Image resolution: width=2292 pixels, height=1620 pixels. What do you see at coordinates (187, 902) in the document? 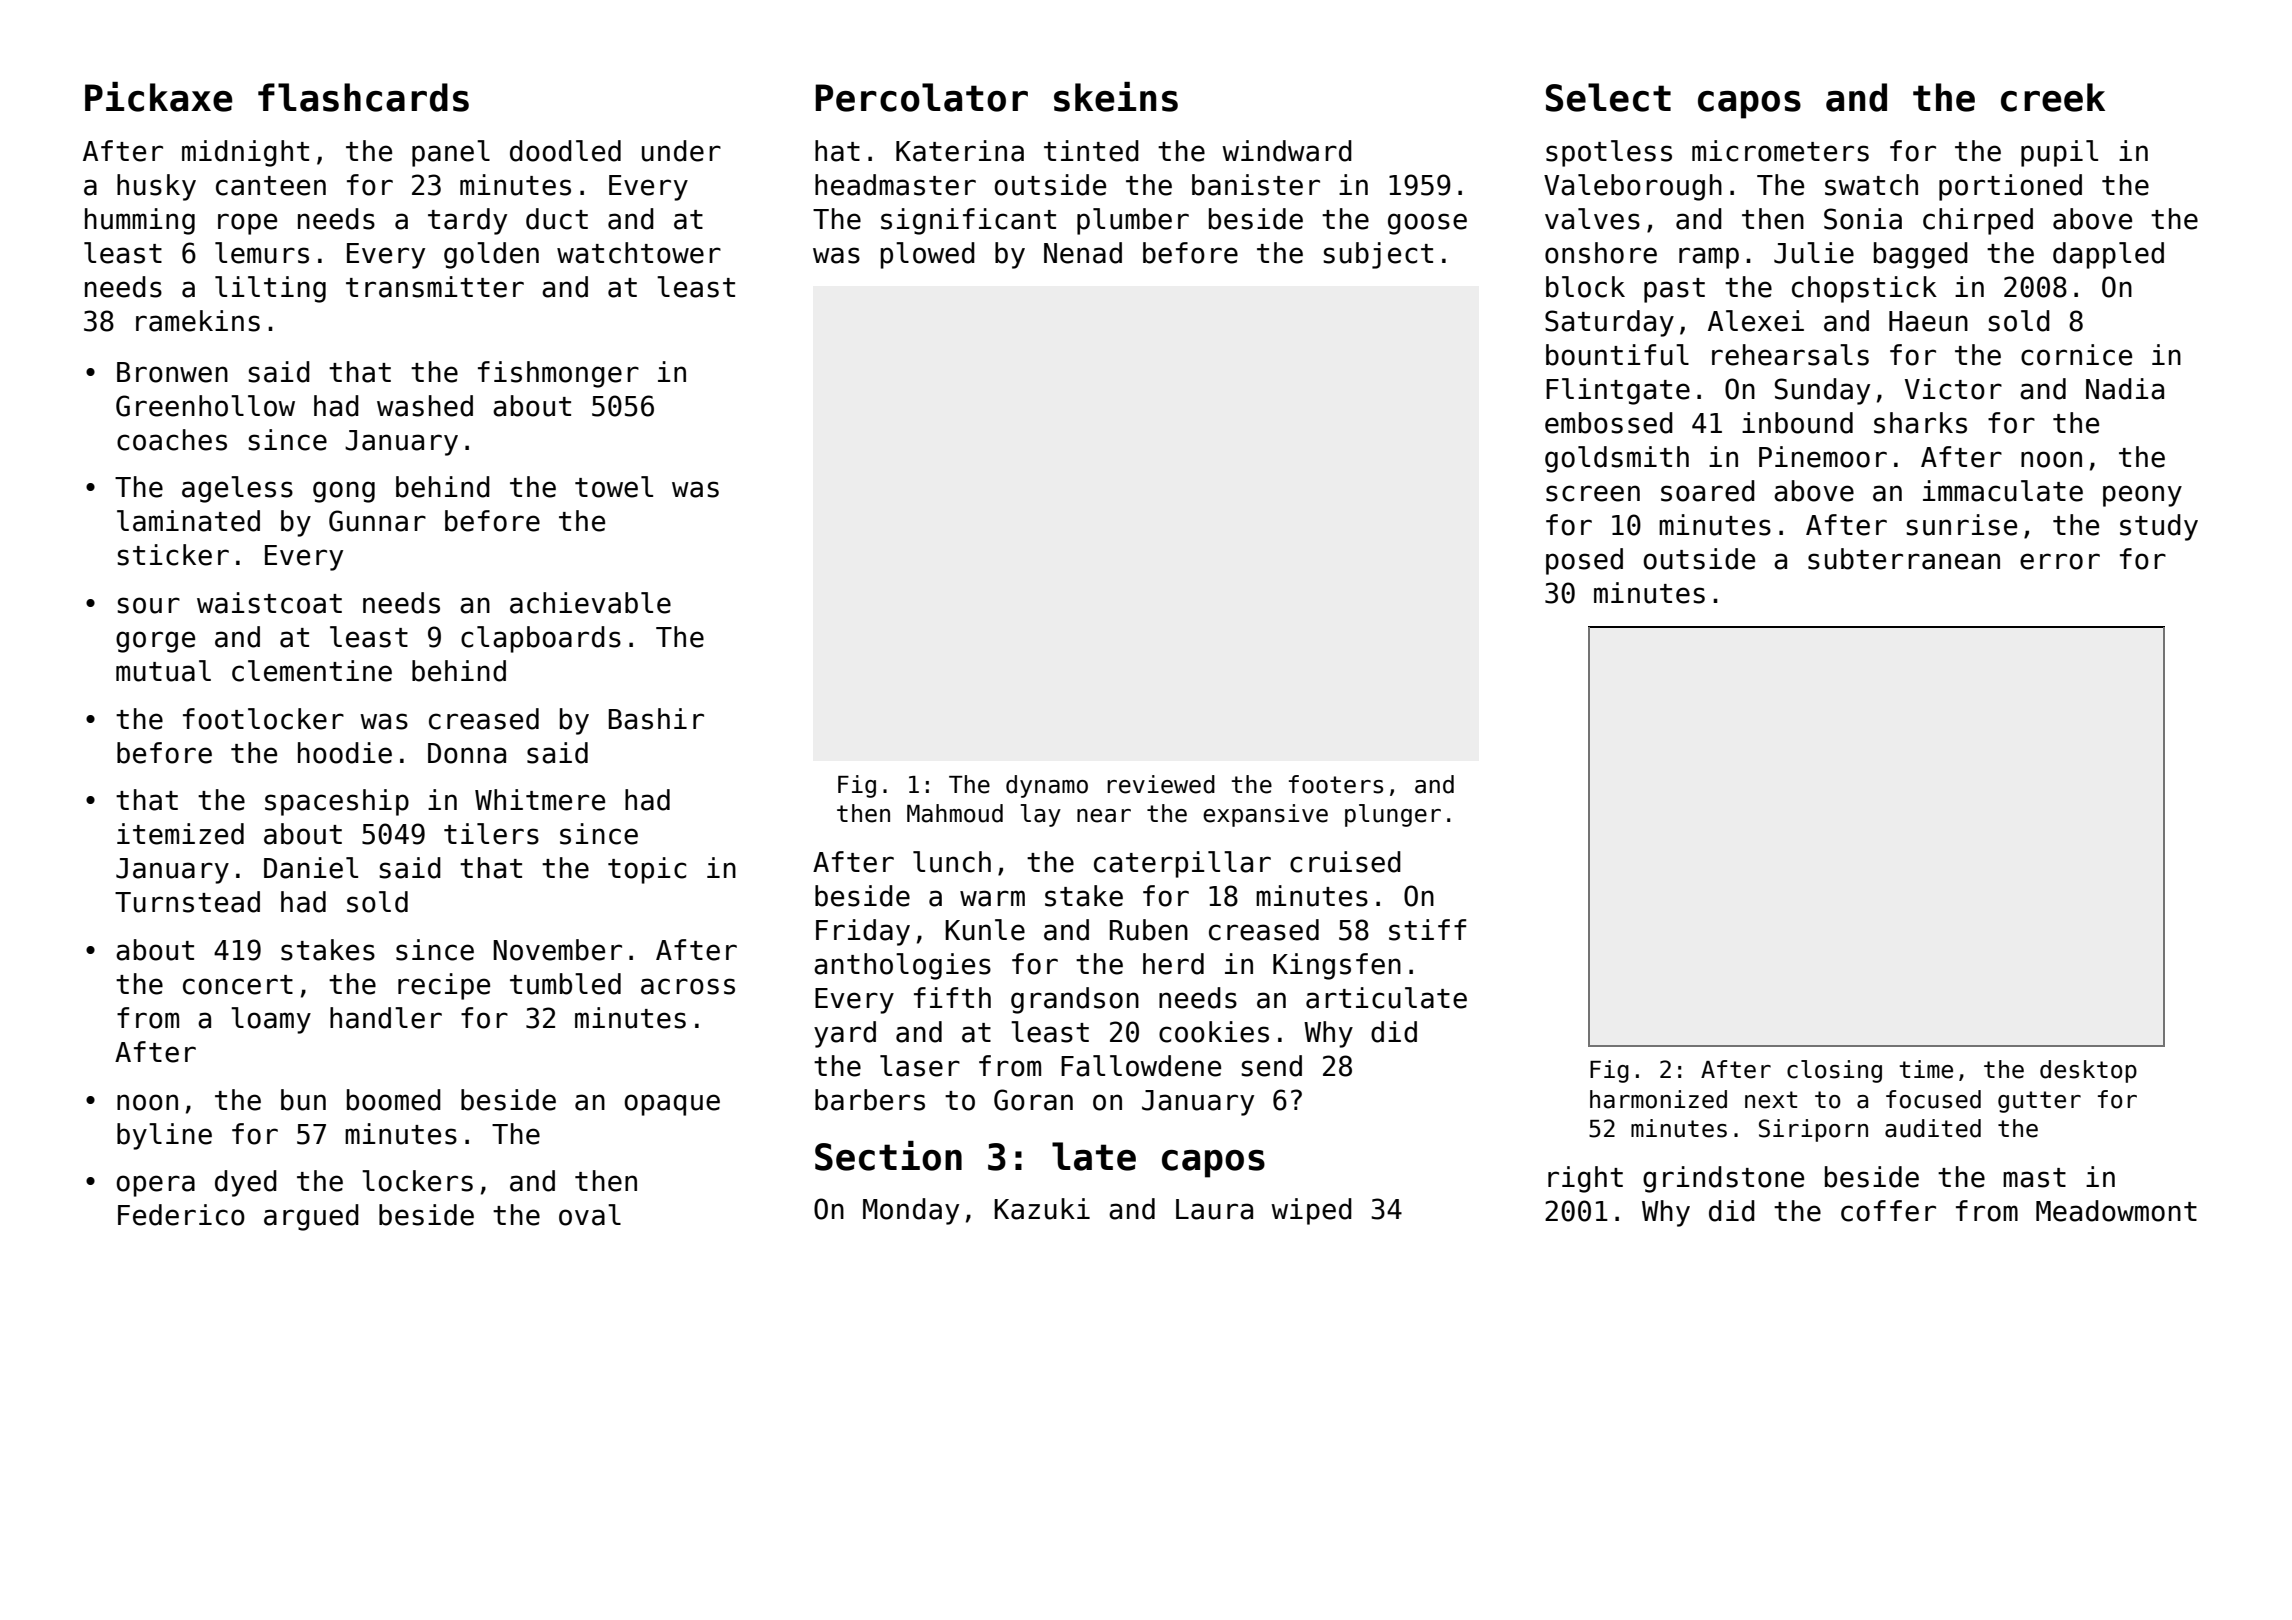
I see `Turnstead` at bounding box center [187, 902].
